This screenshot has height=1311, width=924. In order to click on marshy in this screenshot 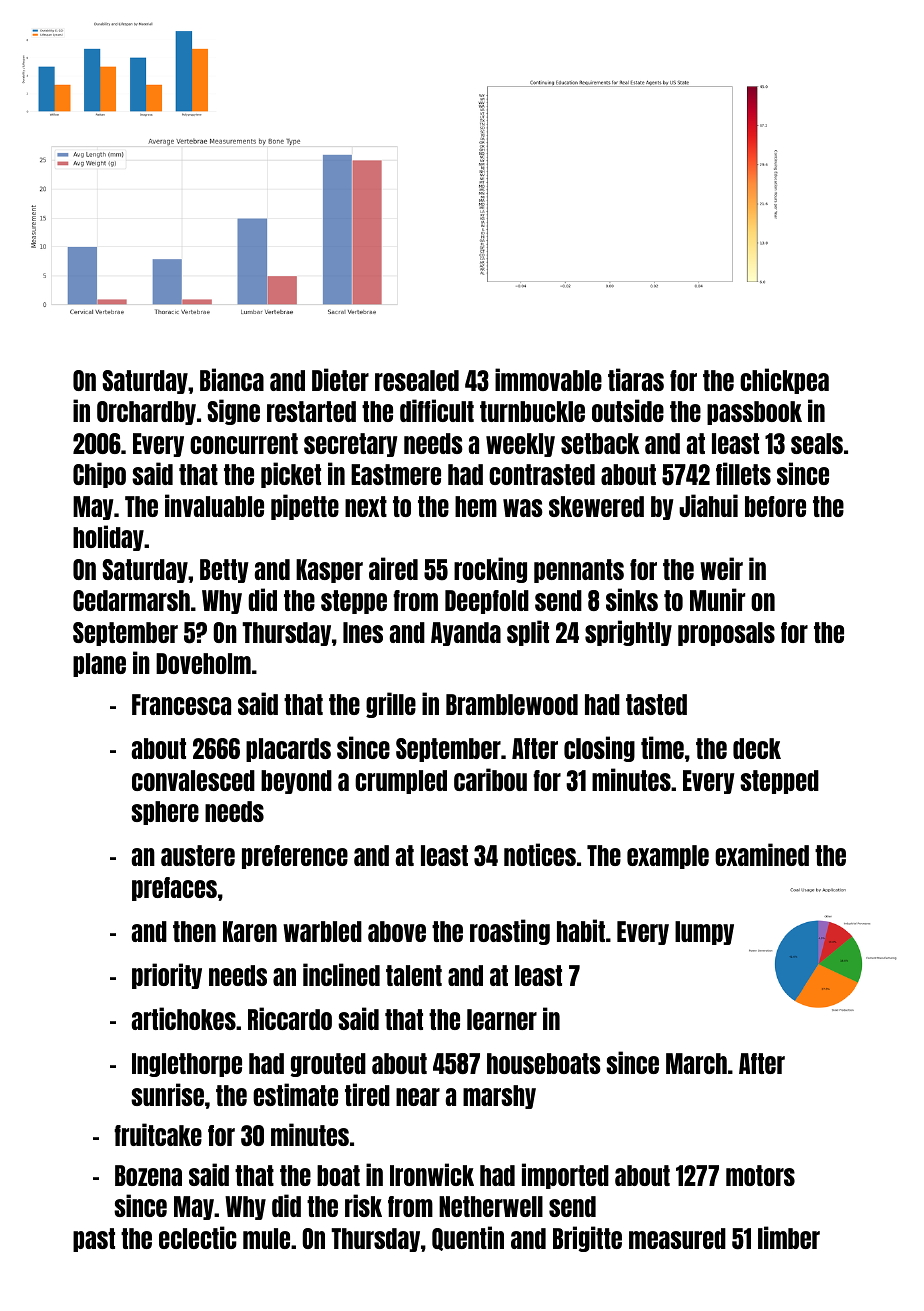, I will do `click(499, 1097)`.
